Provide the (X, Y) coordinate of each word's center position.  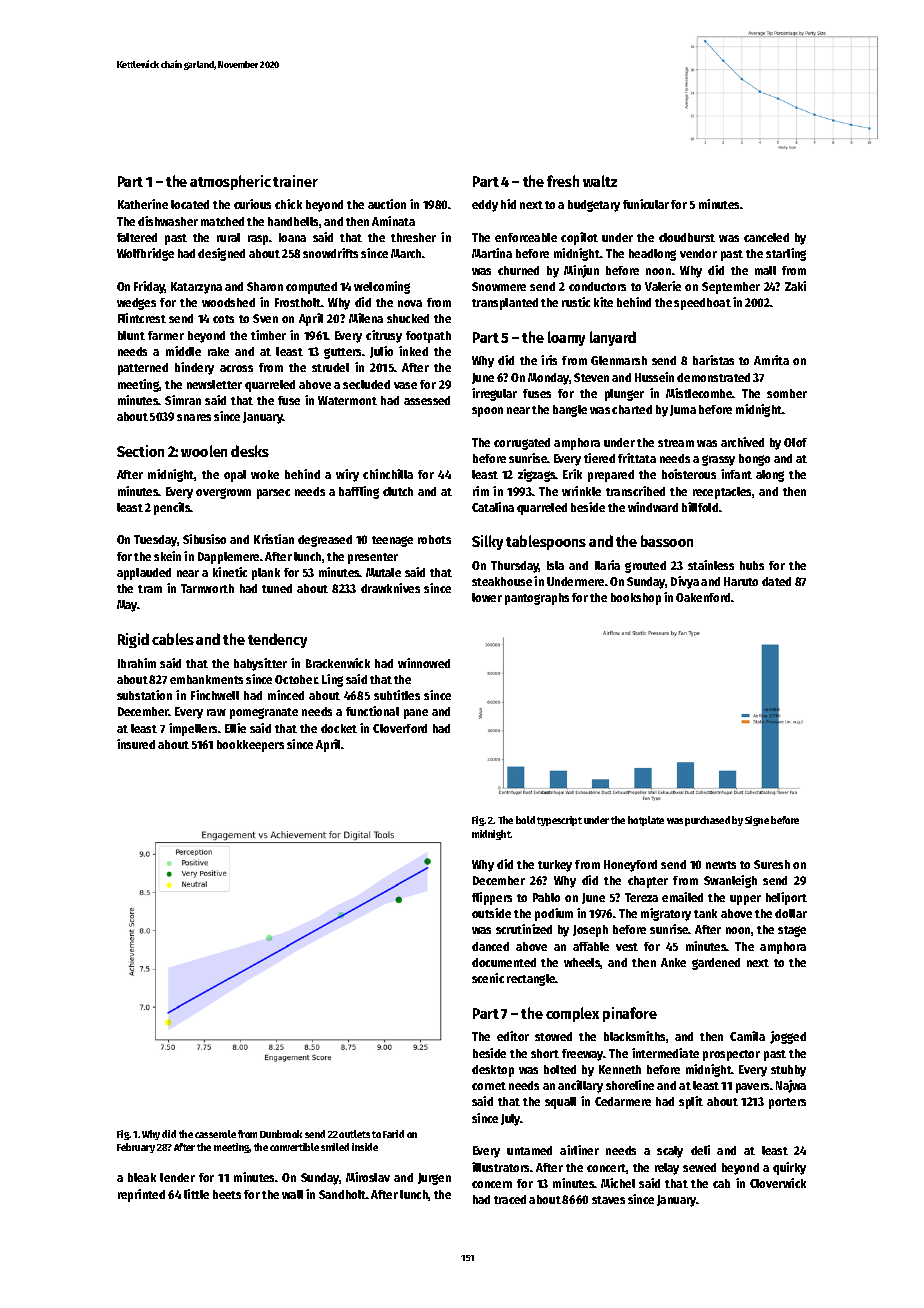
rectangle (531, 980)
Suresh (772, 864)
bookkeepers (250, 746)
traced (510, 1199)
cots (223, 319)
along (770, 476)
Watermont (347, 400)
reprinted (141, 1195)
